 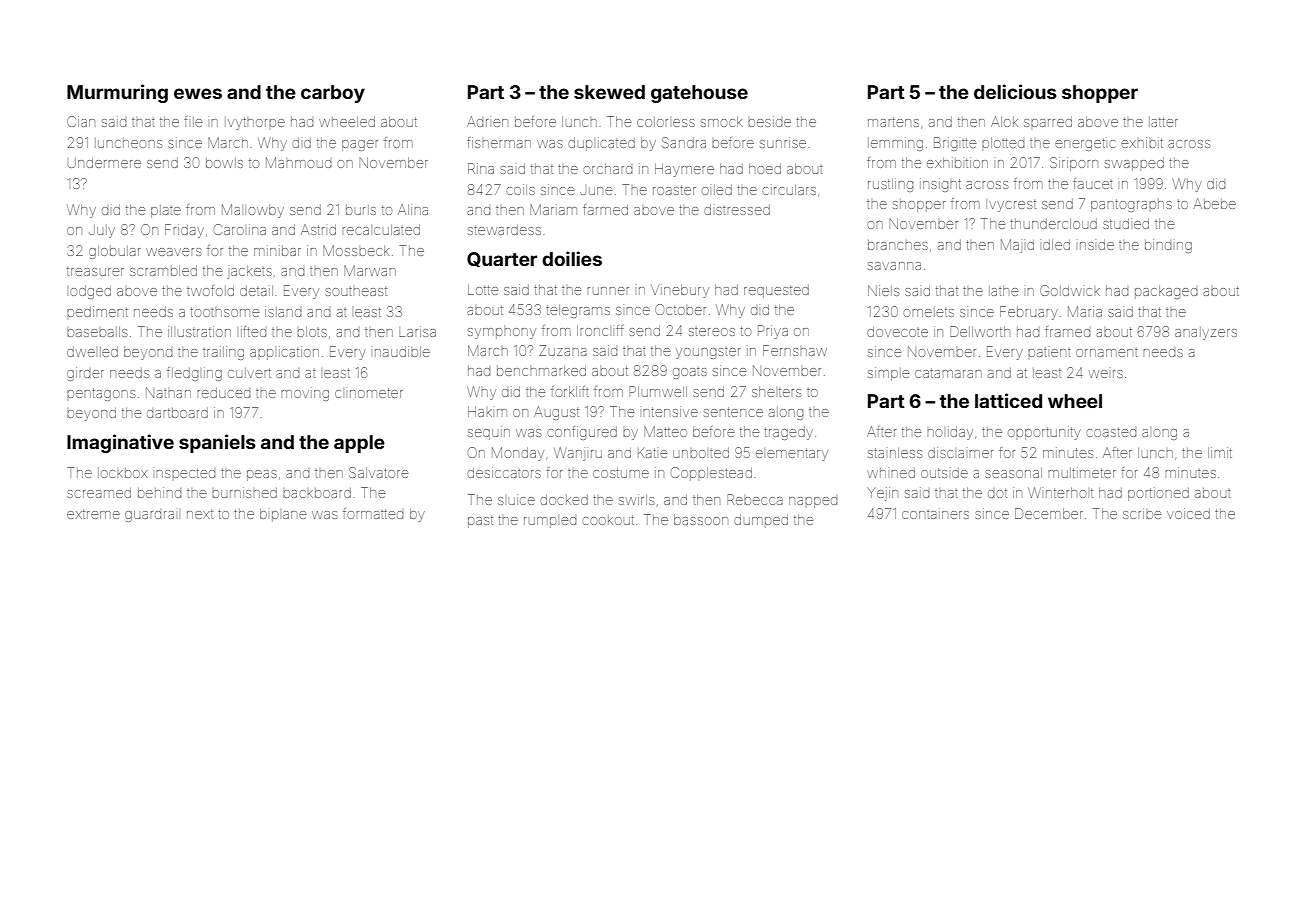 I want to click on skewed, so click(x=609, y=92).
